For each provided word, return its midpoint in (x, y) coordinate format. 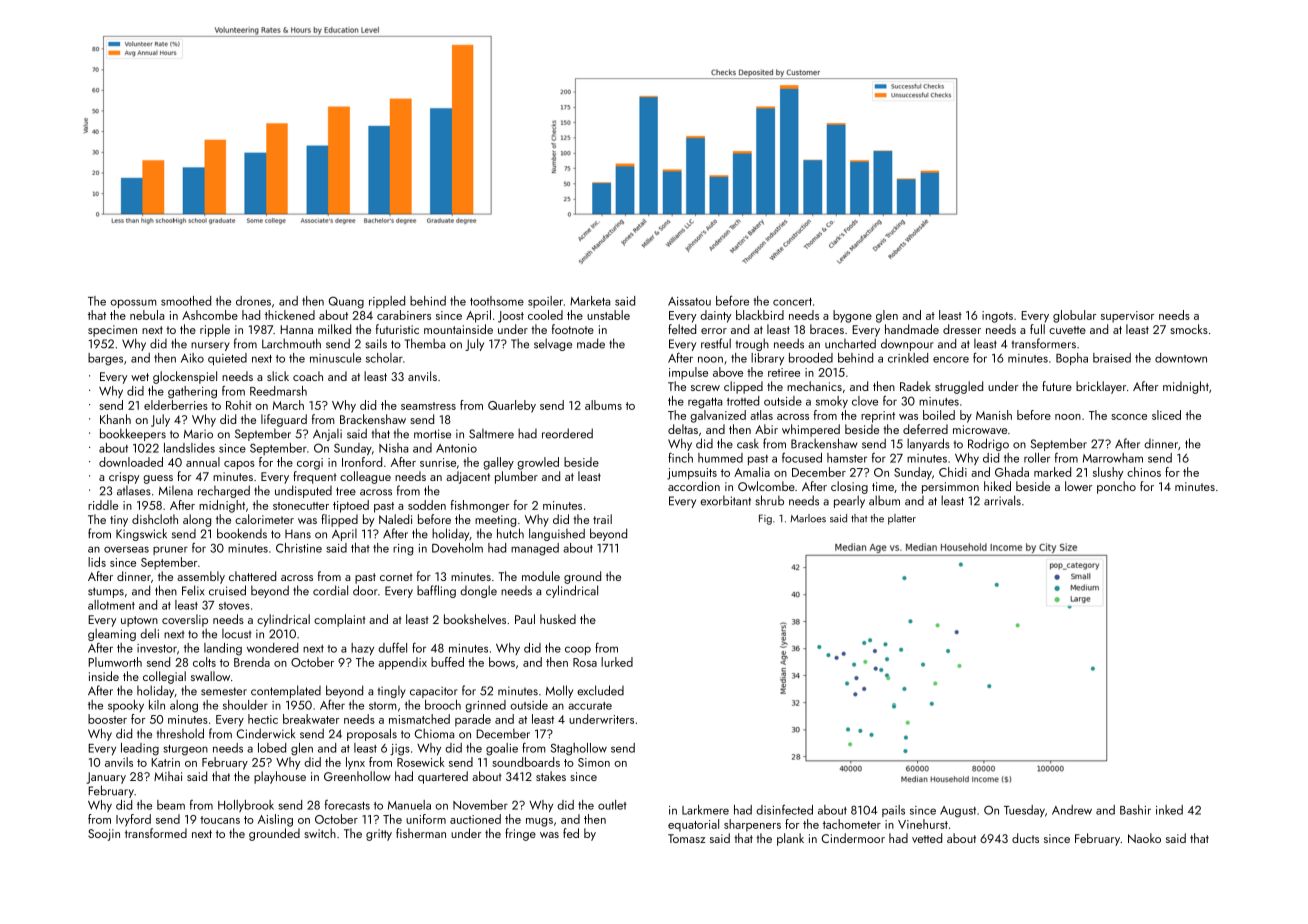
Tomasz (687, 838)
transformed (156, 833)
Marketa (590, 301)
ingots (997, 317)
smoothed (186, 301)
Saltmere (491, 434)
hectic (263, 719)
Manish (994, 415)
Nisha (393, 448)
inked (1169, 810)
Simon (594, 762)
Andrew (1072, 810)
